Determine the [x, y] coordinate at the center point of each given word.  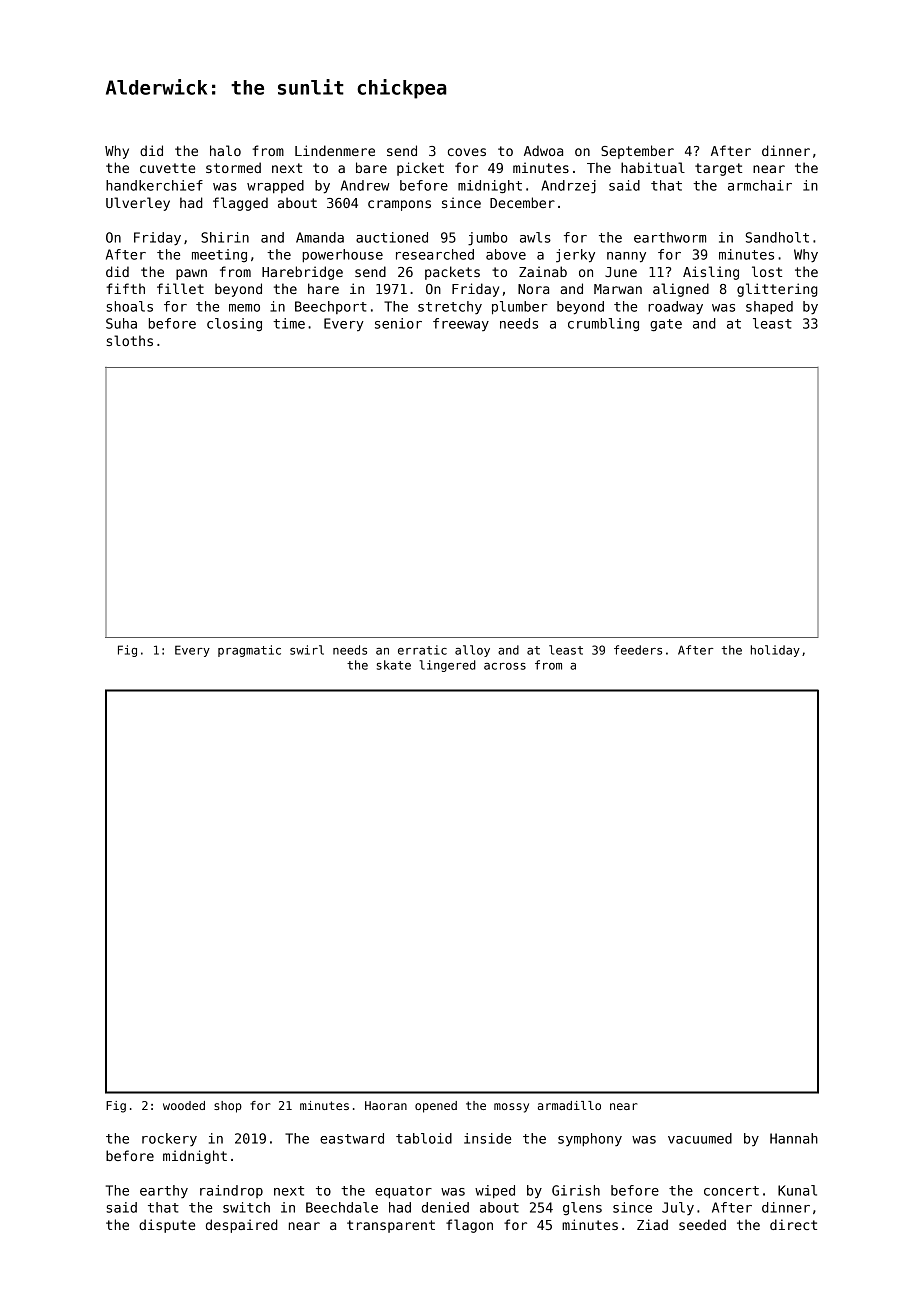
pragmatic [249, 651]
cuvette [167, 168]
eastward [352, 1138]
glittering [777, 290]
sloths [130, 340]
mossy [511, 1108]
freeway [461, 324]
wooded [184, 1105]
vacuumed [700, 1138]
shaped [769, 307]
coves [467, 152]
